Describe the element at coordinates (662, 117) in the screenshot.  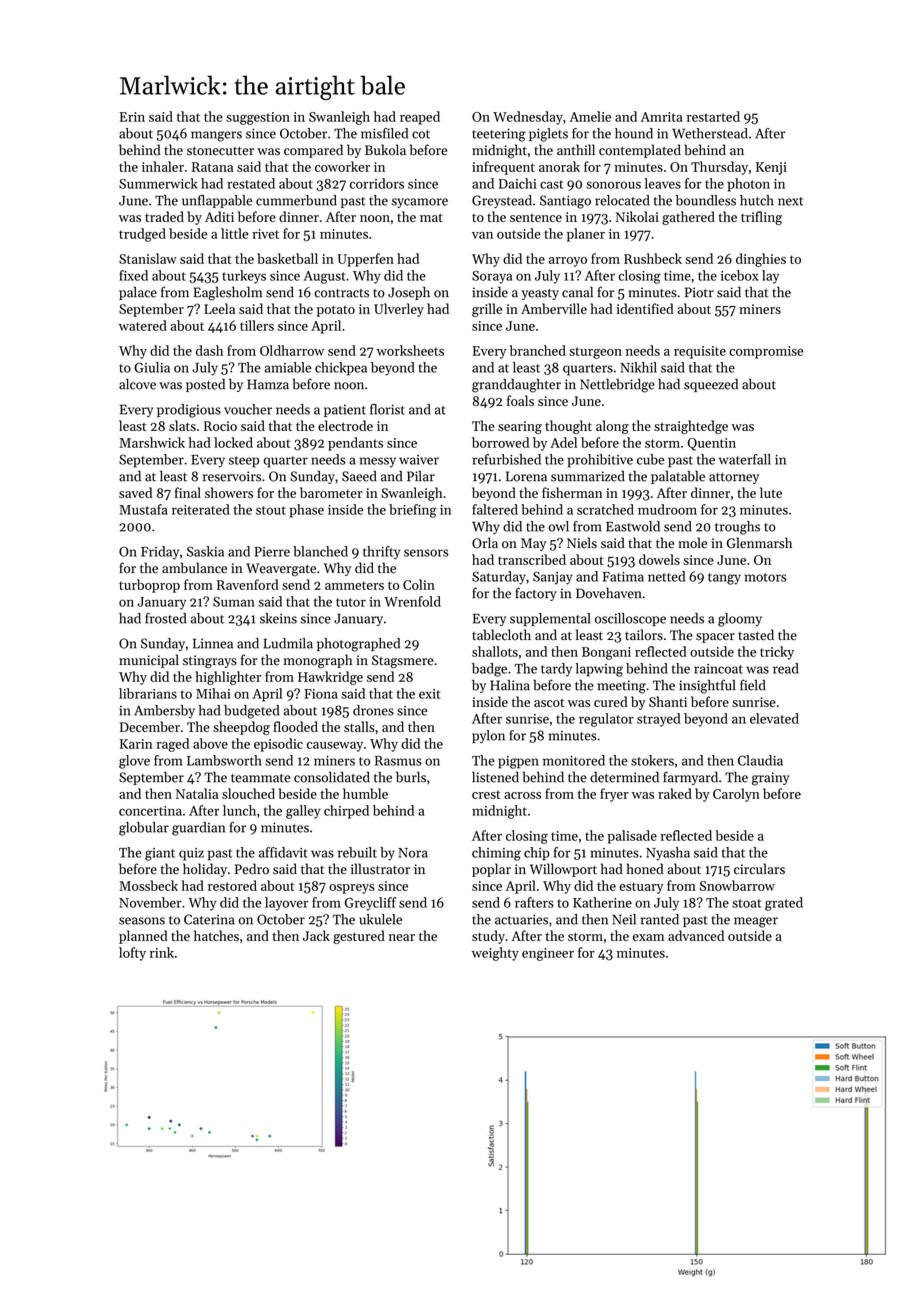
I see `Amrita` at that location.
